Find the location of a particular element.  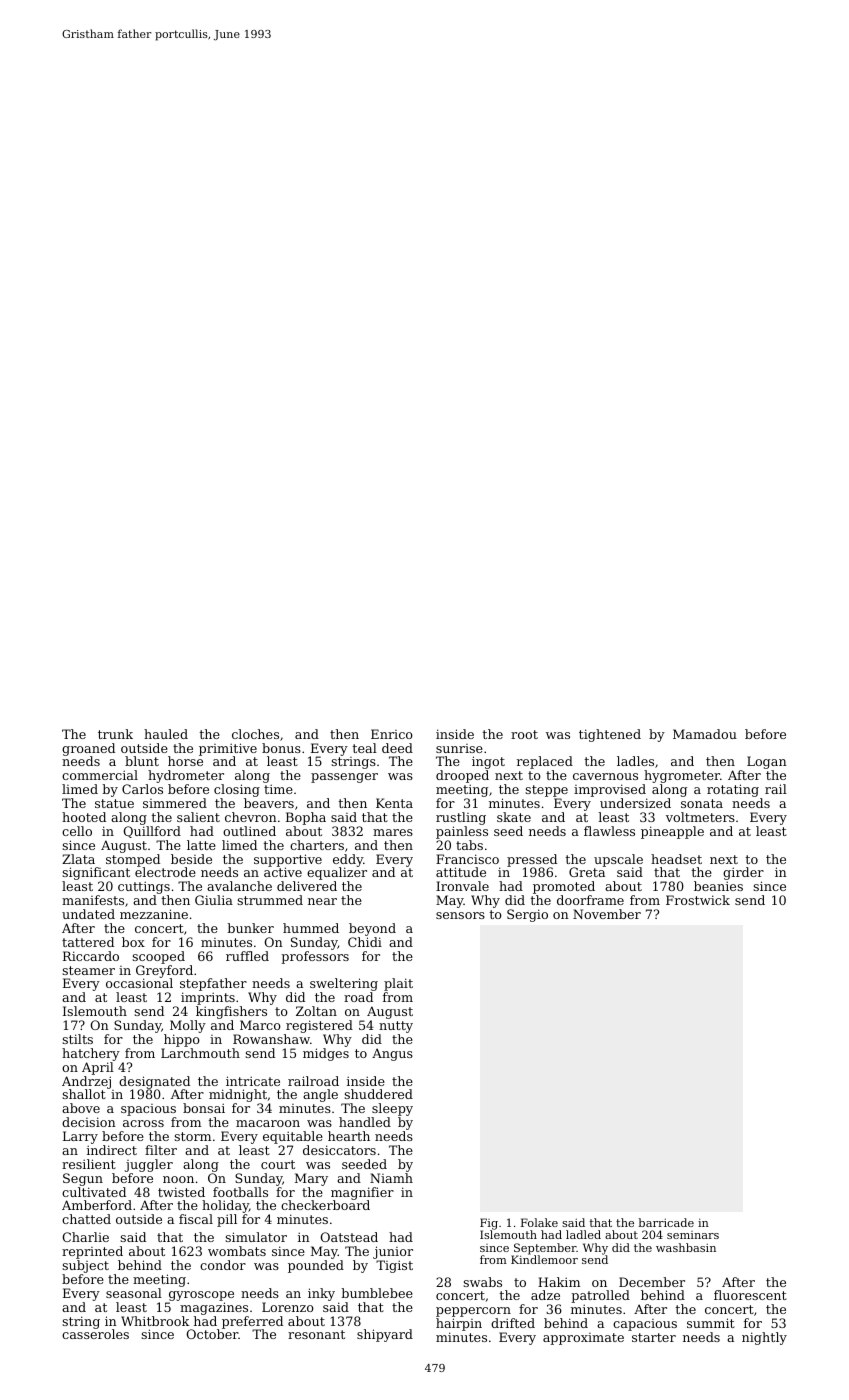

steamer is located at coordinates (88, 970).
